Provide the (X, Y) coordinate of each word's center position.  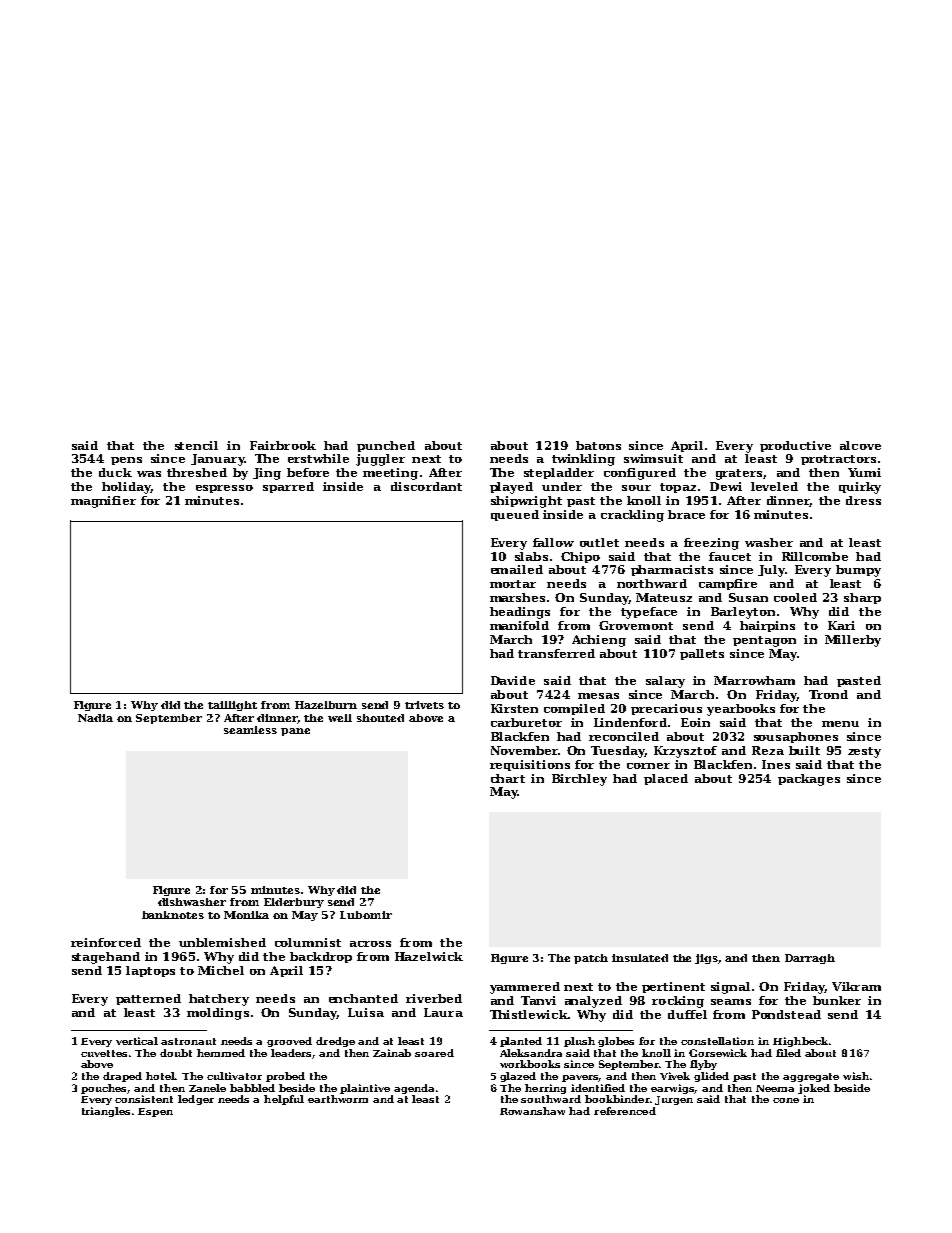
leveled (774, 486)
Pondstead (786, 1014)
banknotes (173, 915)
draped (122, 1077)
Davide (513, 680)
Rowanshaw (532, 1111)
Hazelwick (429, 956)
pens (126, 461)
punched (386, 446)
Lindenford (630, 722)
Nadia (95, 718)
